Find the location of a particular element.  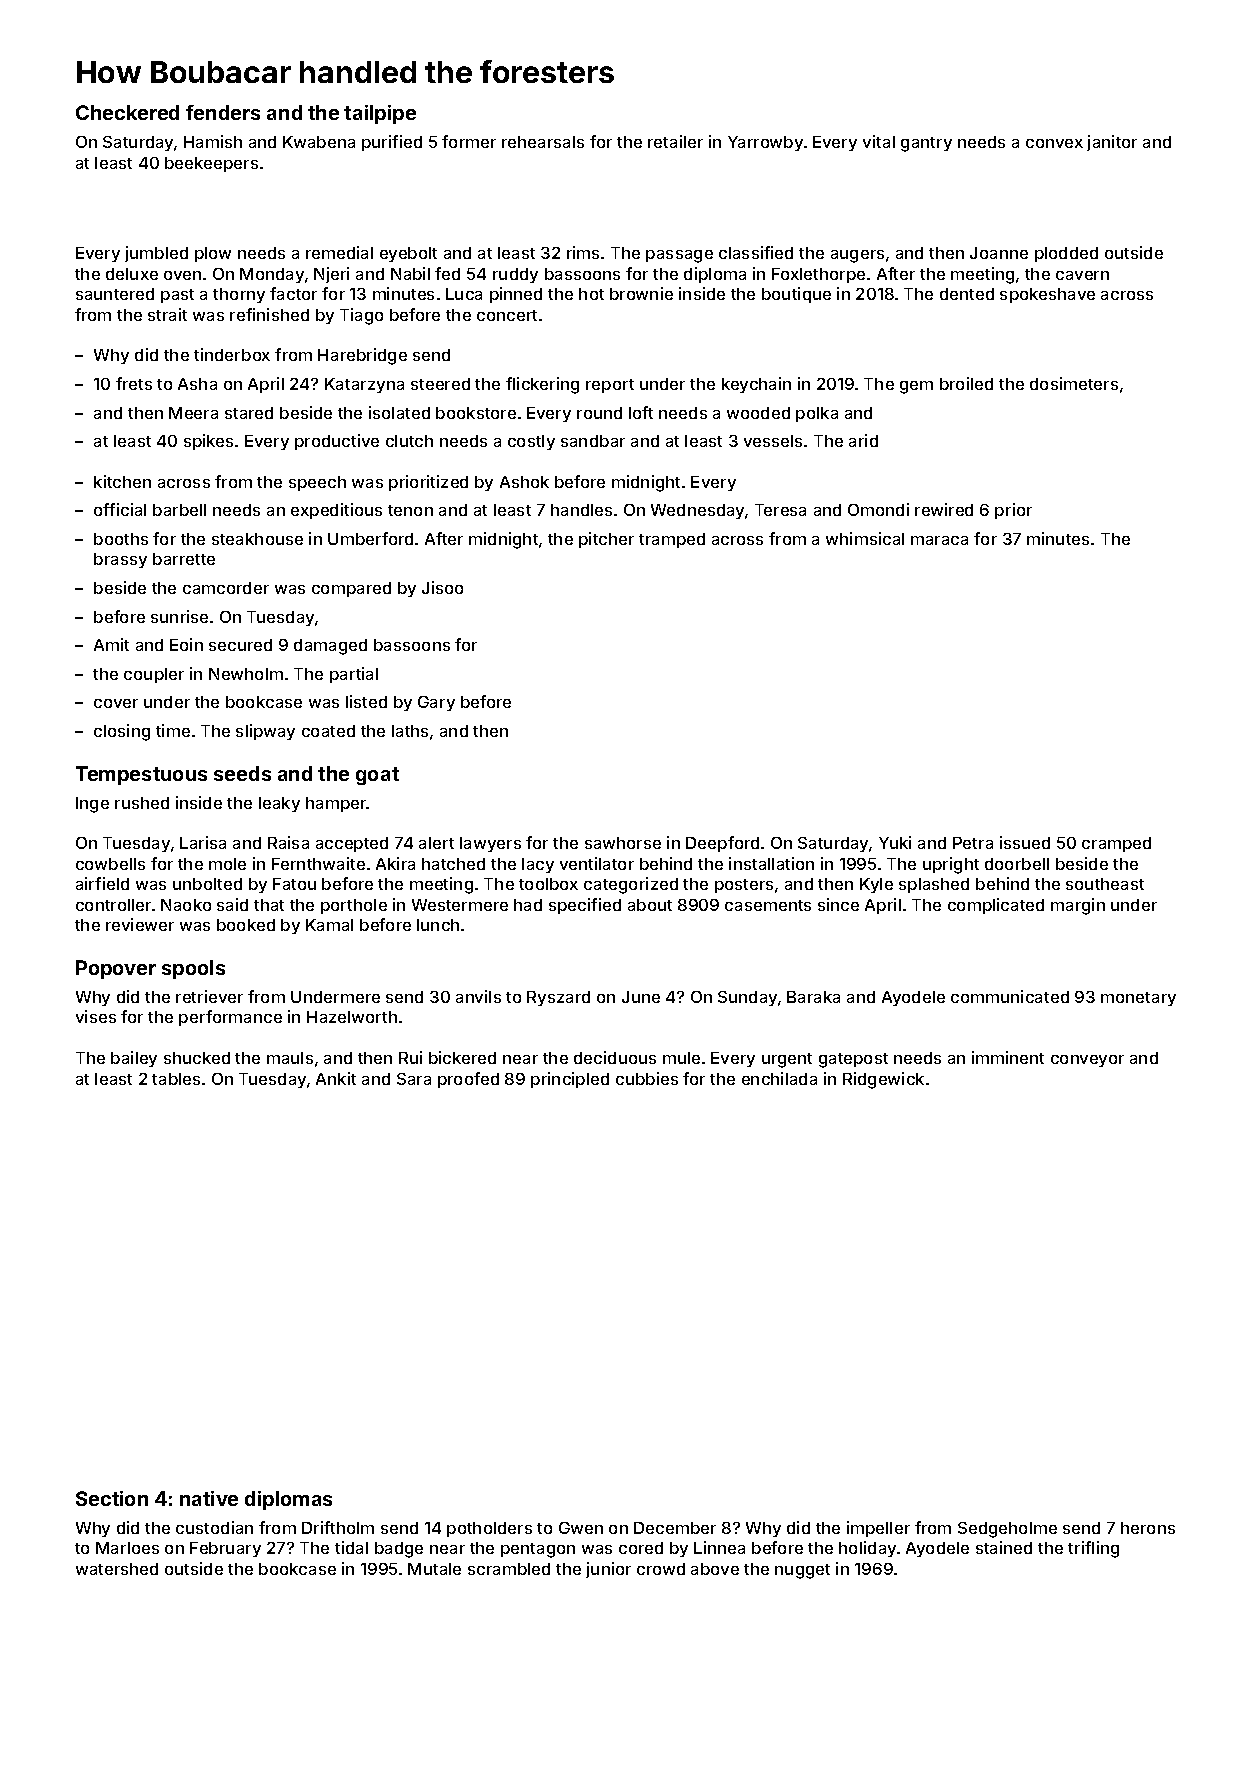

retailer is located at coordinates (675, 141).
